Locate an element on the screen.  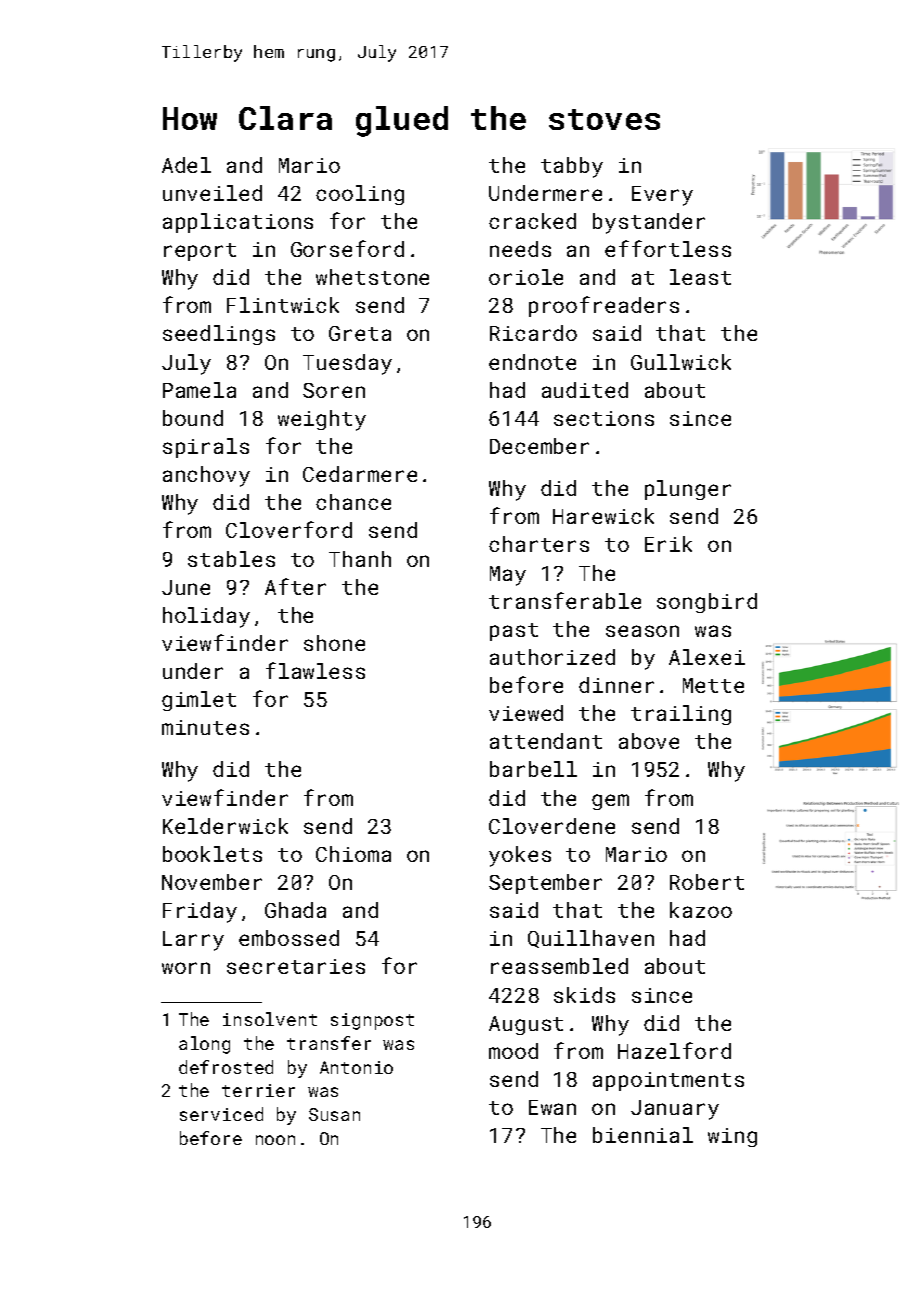
past is located at coordinates (514, 632).
